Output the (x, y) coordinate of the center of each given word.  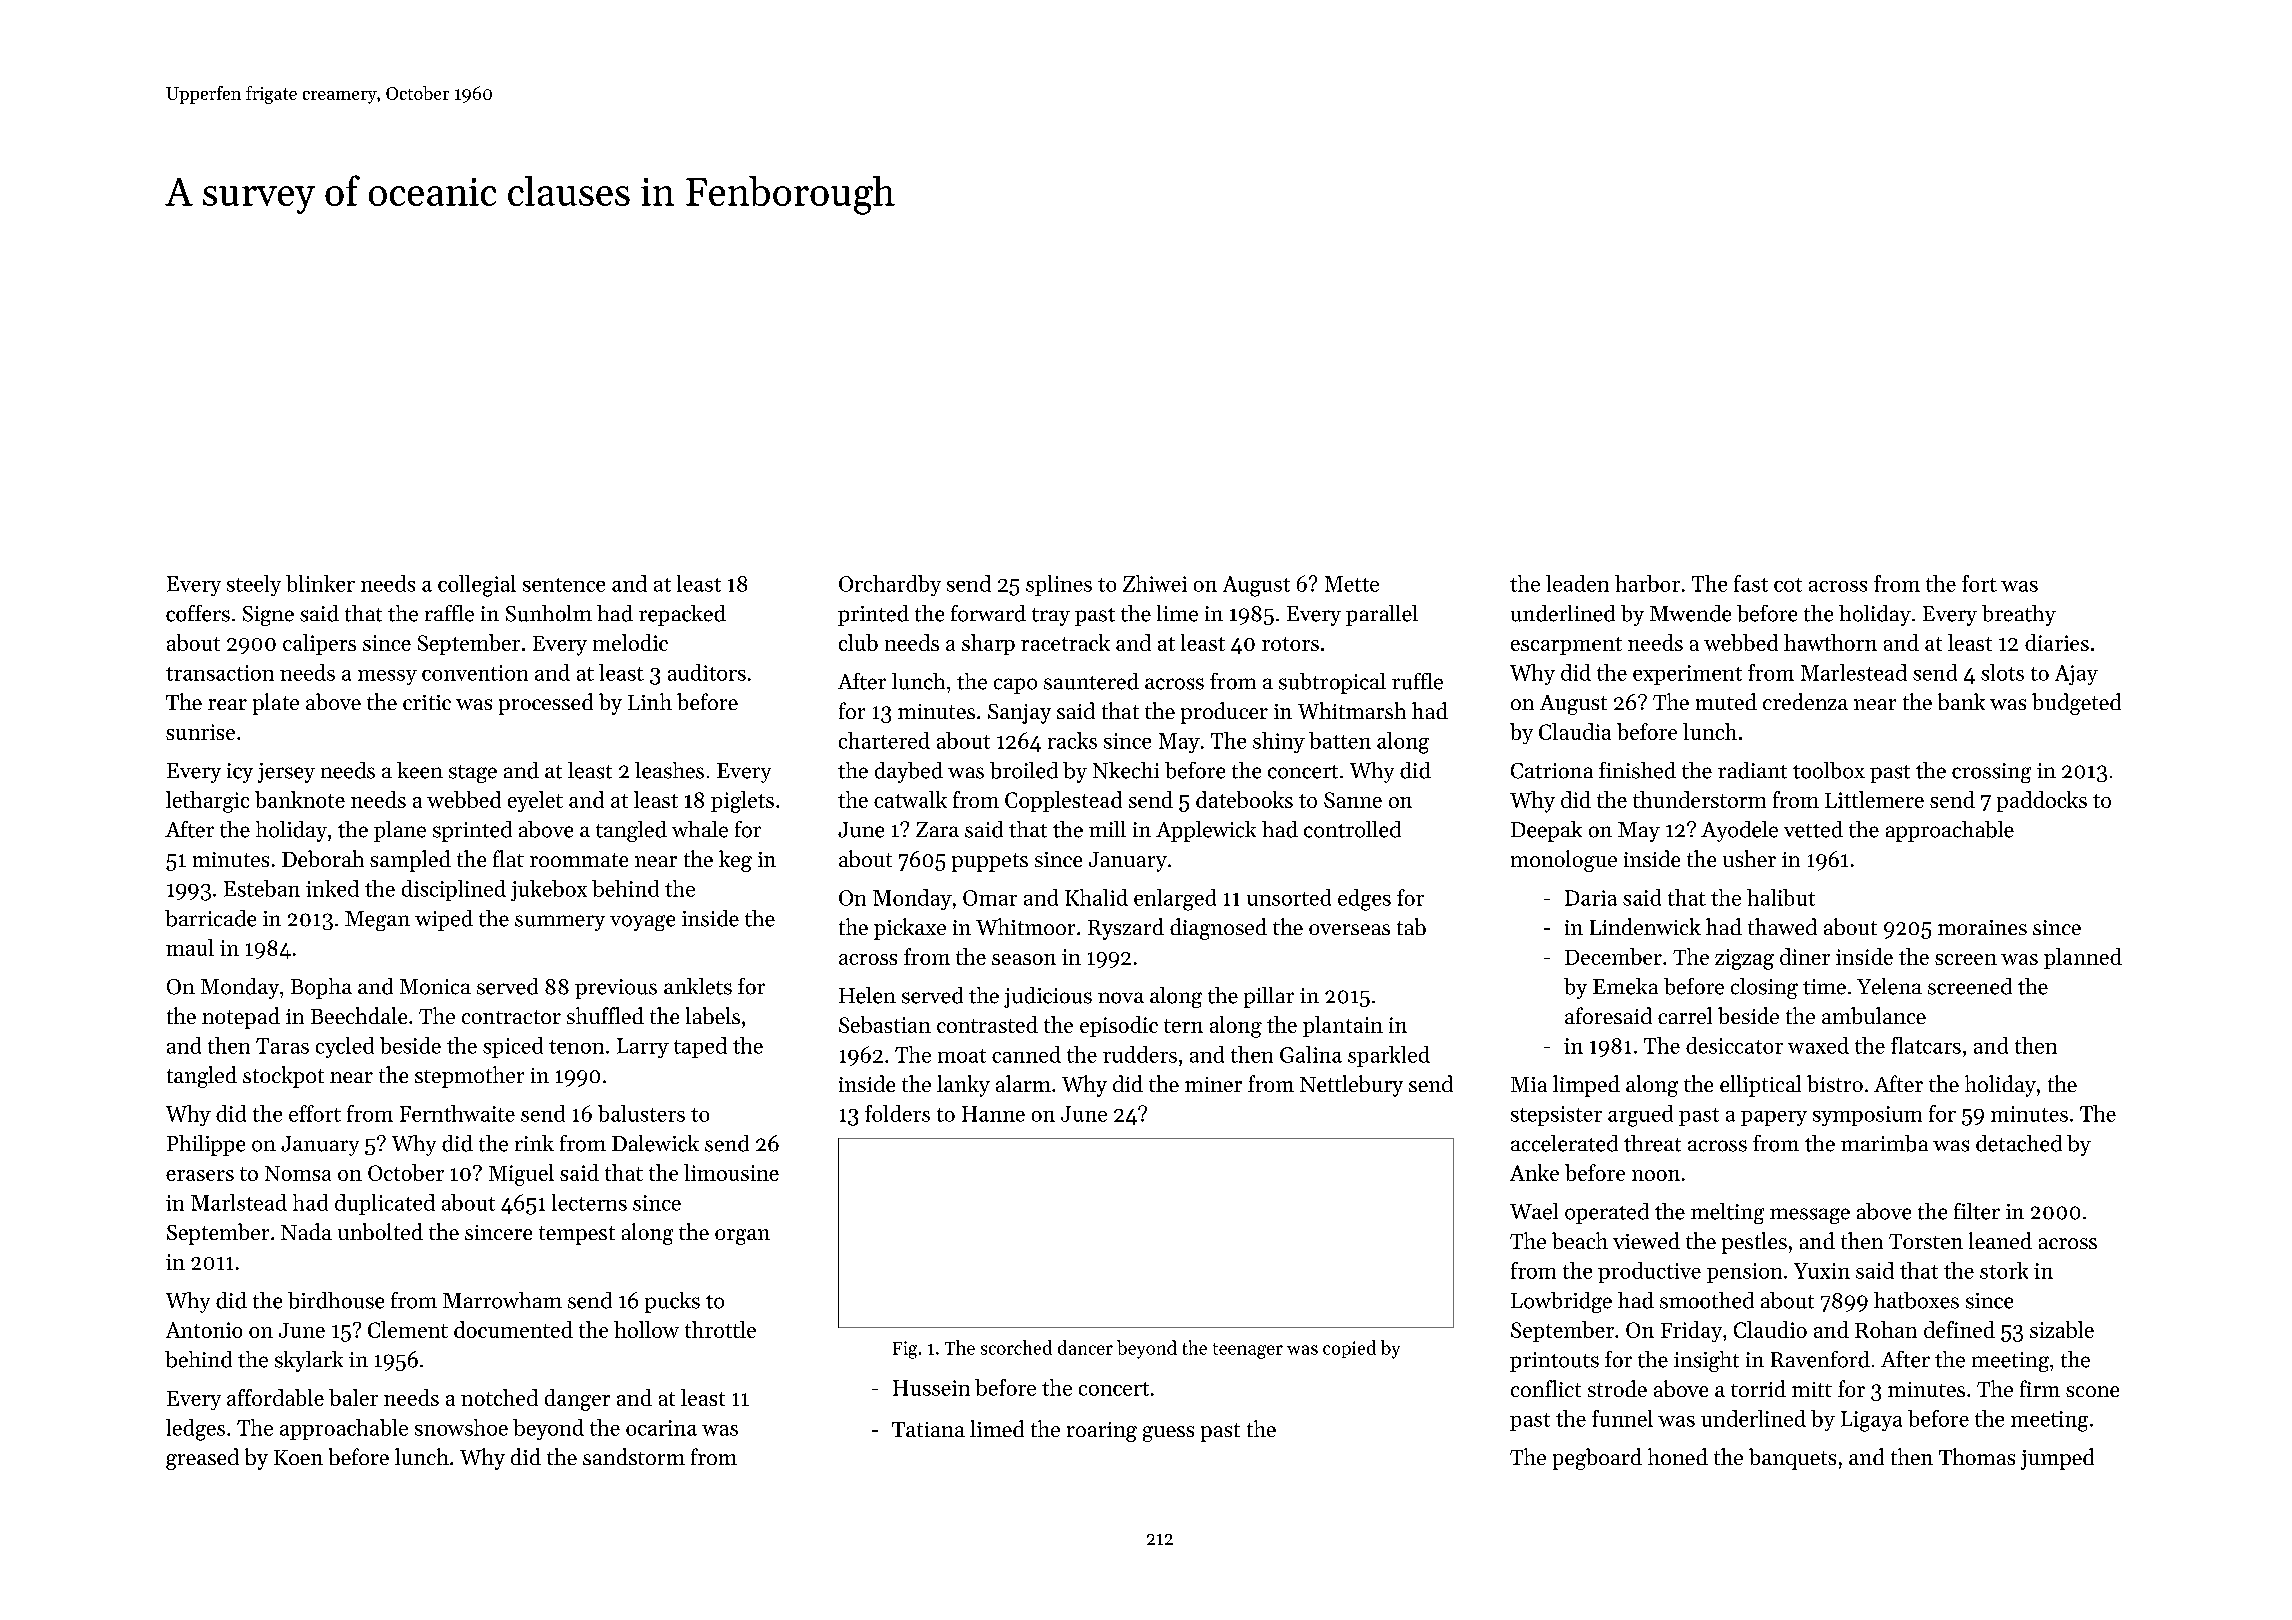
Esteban (262, 888)
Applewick (1206, 831)
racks (1072, 740)
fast (1751, 583)
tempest (577, 1235)
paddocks (2042, 801)
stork (2004, 1270)
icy (240, 773)
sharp (988, 644)
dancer (1085, 1347)
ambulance (1874, 1015)
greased (202, 1459)
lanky (963, 1086)
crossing (1991, 773)
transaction (220, 673)
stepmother (469, 1077)
